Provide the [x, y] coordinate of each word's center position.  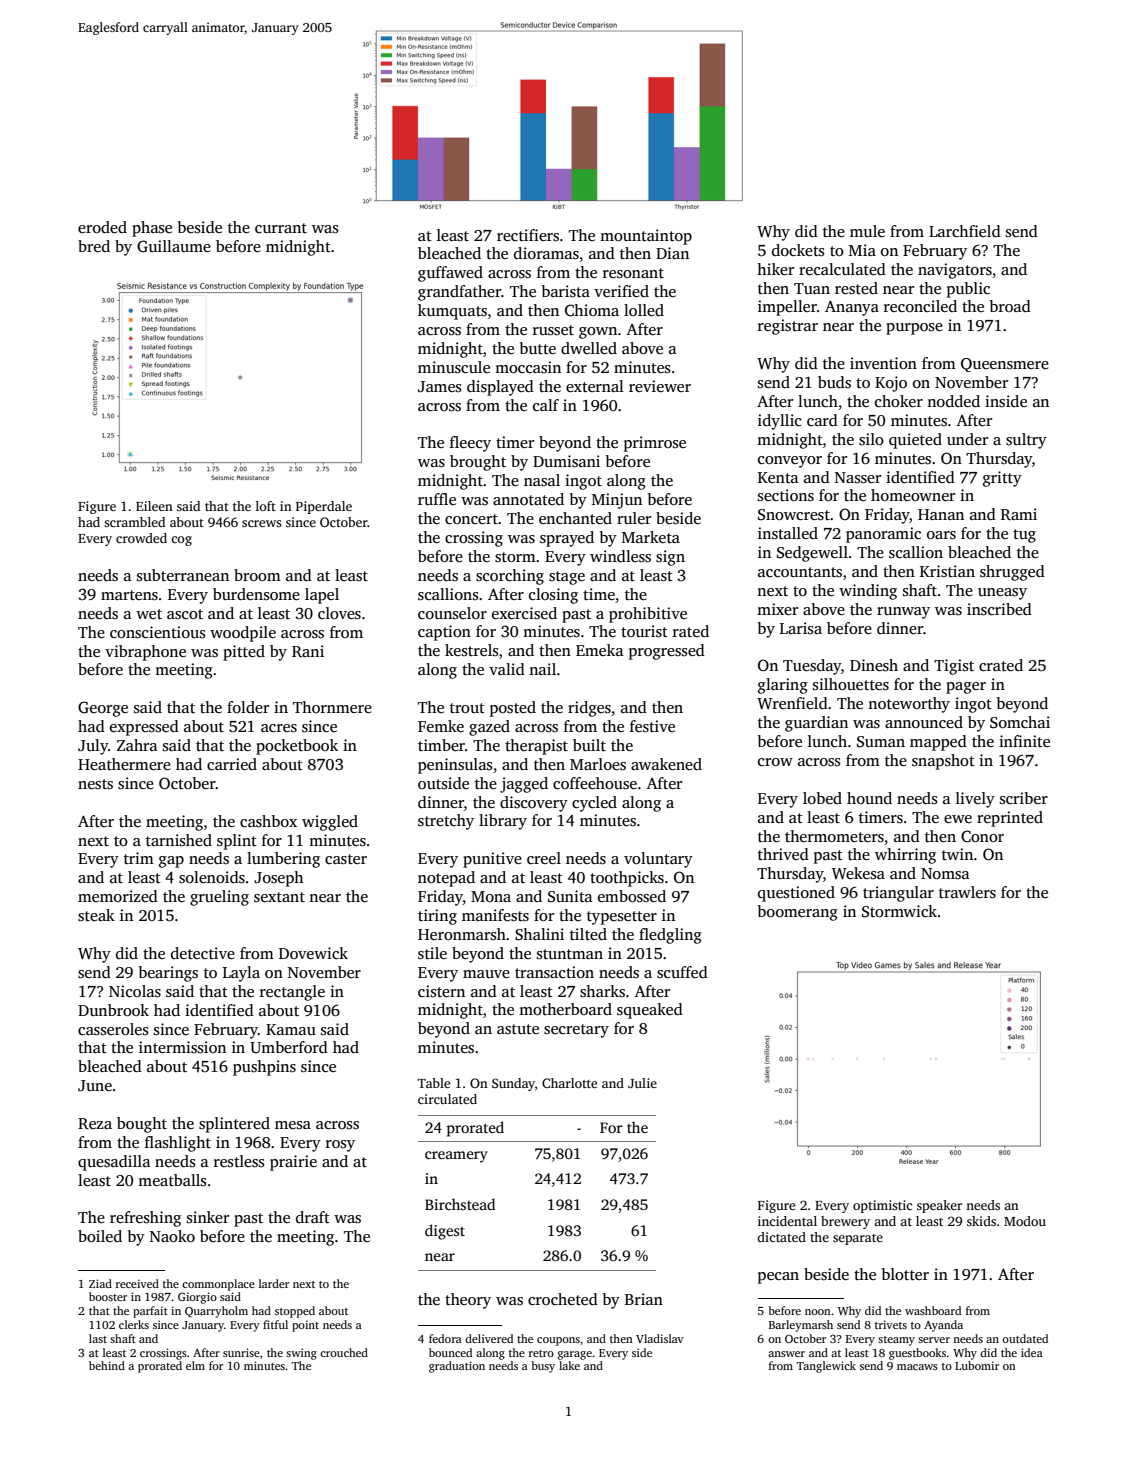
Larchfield [965, 231]
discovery [534, 804]
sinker [208, 1217]
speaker [939, 1206]
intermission [182, 1047]
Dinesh [874, 665]
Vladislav [660, 1338]
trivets [891, 1324]
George [103, 709]
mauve [486, 974]
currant [281, 228]
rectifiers [528, 235]
